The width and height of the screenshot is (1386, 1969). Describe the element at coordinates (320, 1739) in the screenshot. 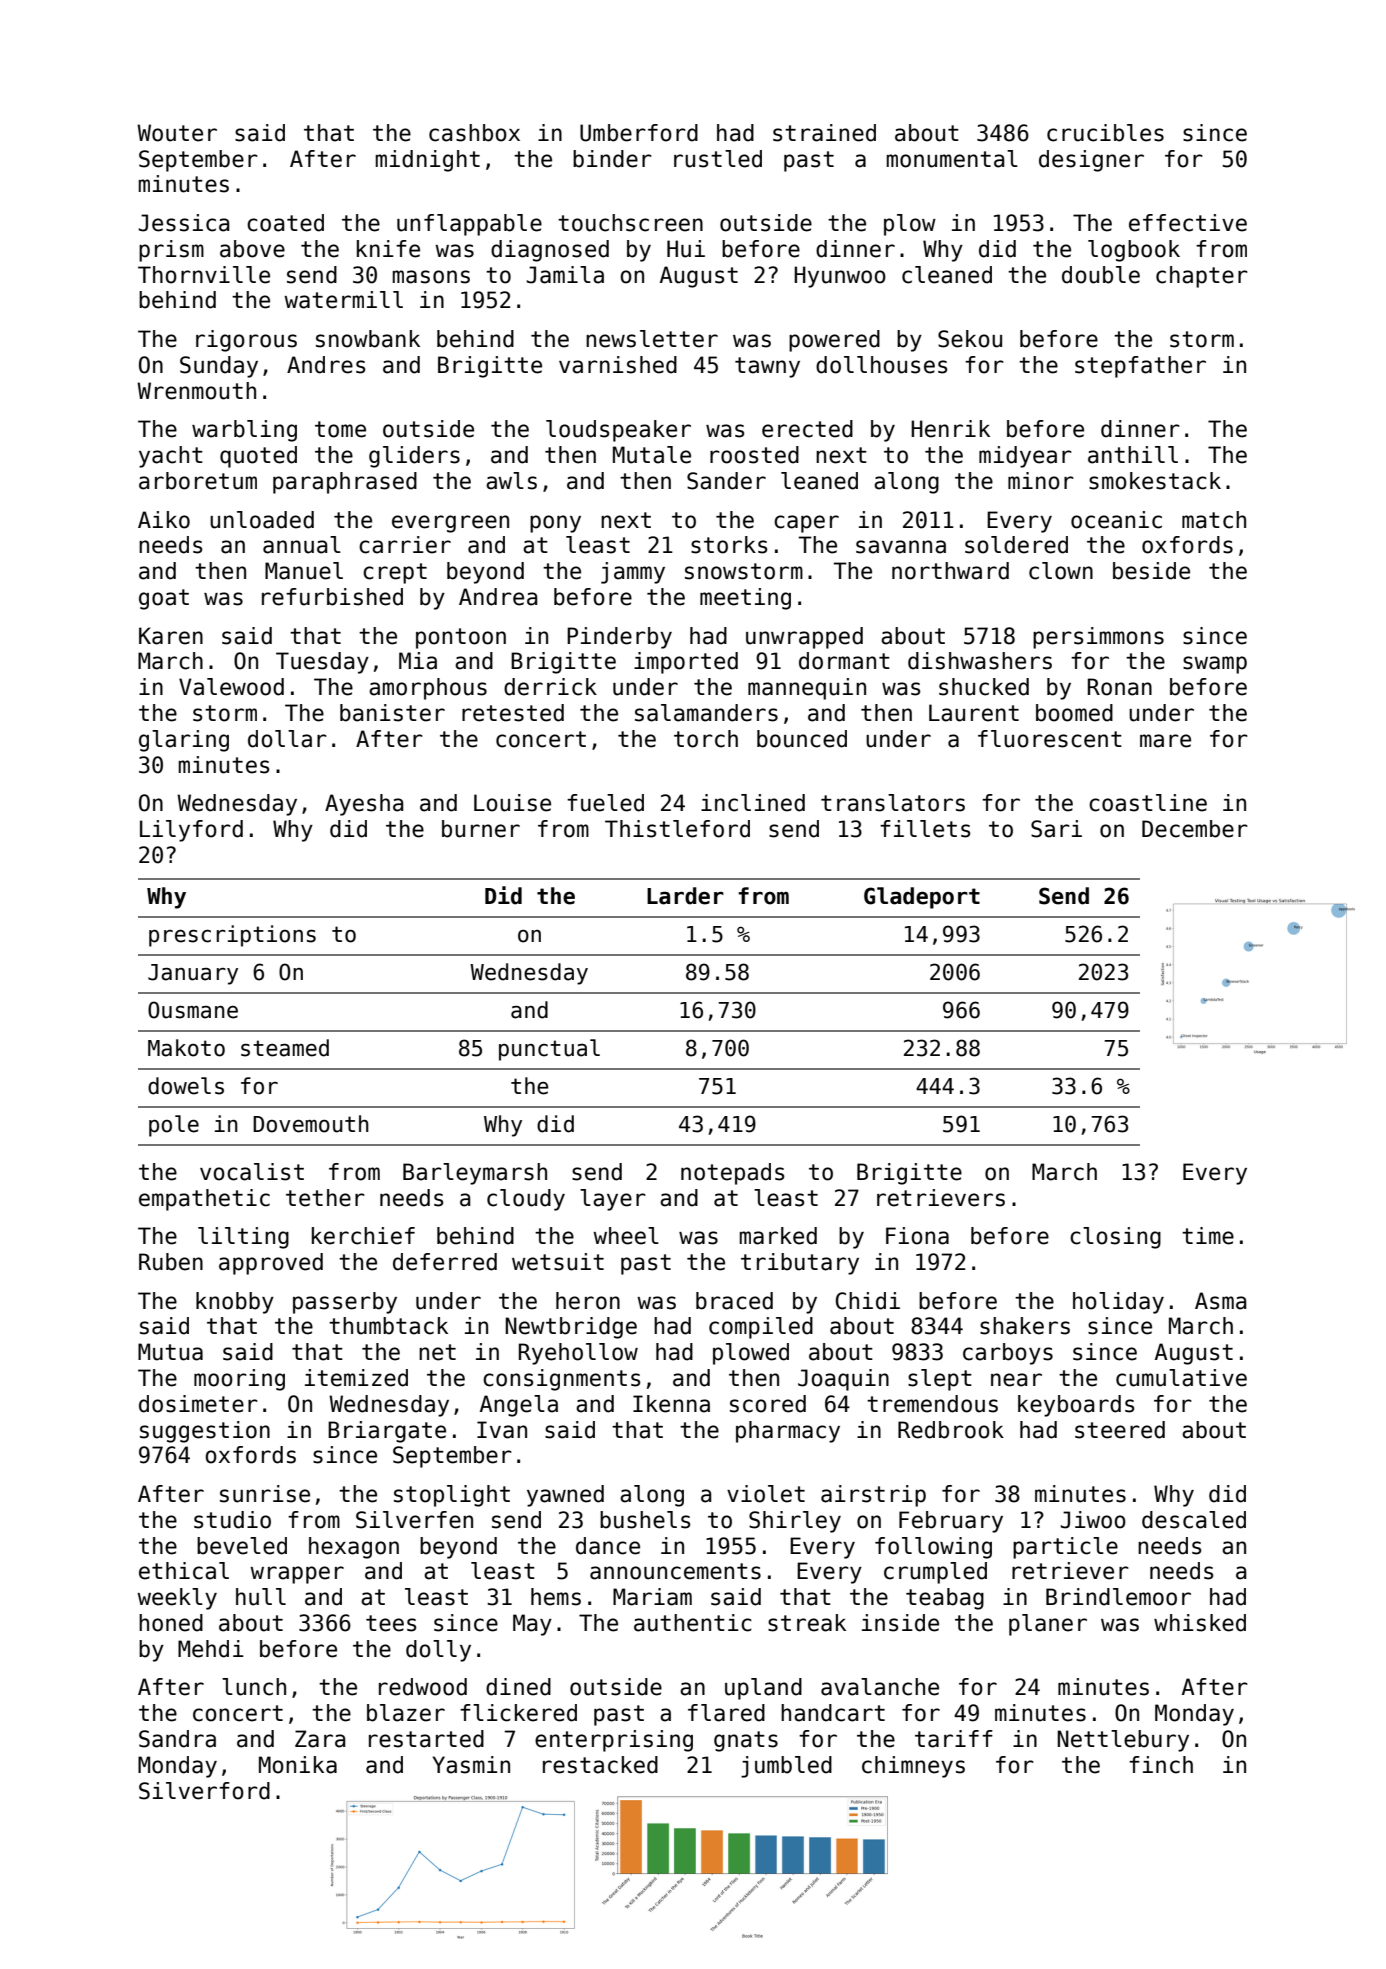

I see `Zara` at that location.
